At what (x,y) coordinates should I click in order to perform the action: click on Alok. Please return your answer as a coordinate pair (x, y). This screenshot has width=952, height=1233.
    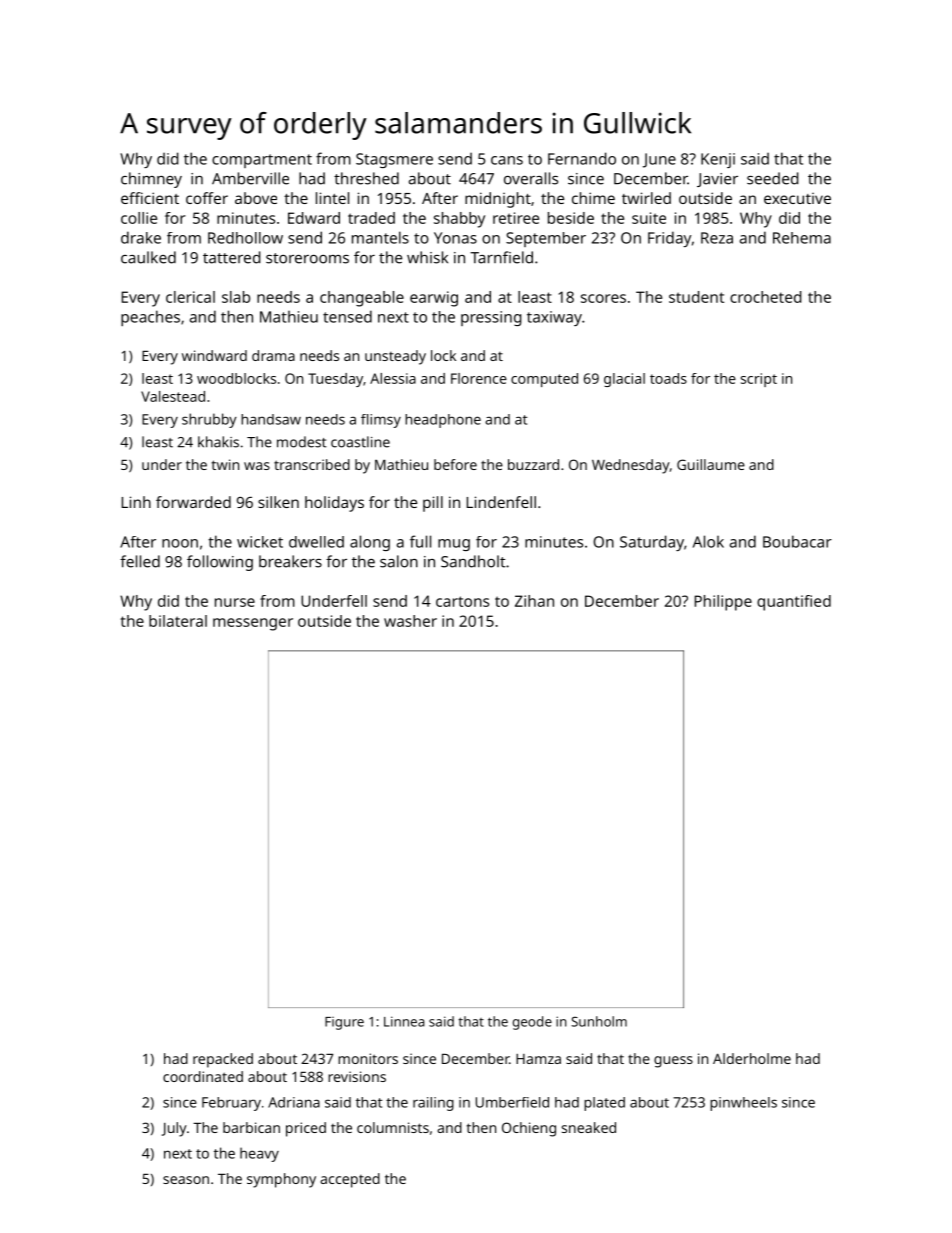
    Looking at the image, I should click on (708, 541).
